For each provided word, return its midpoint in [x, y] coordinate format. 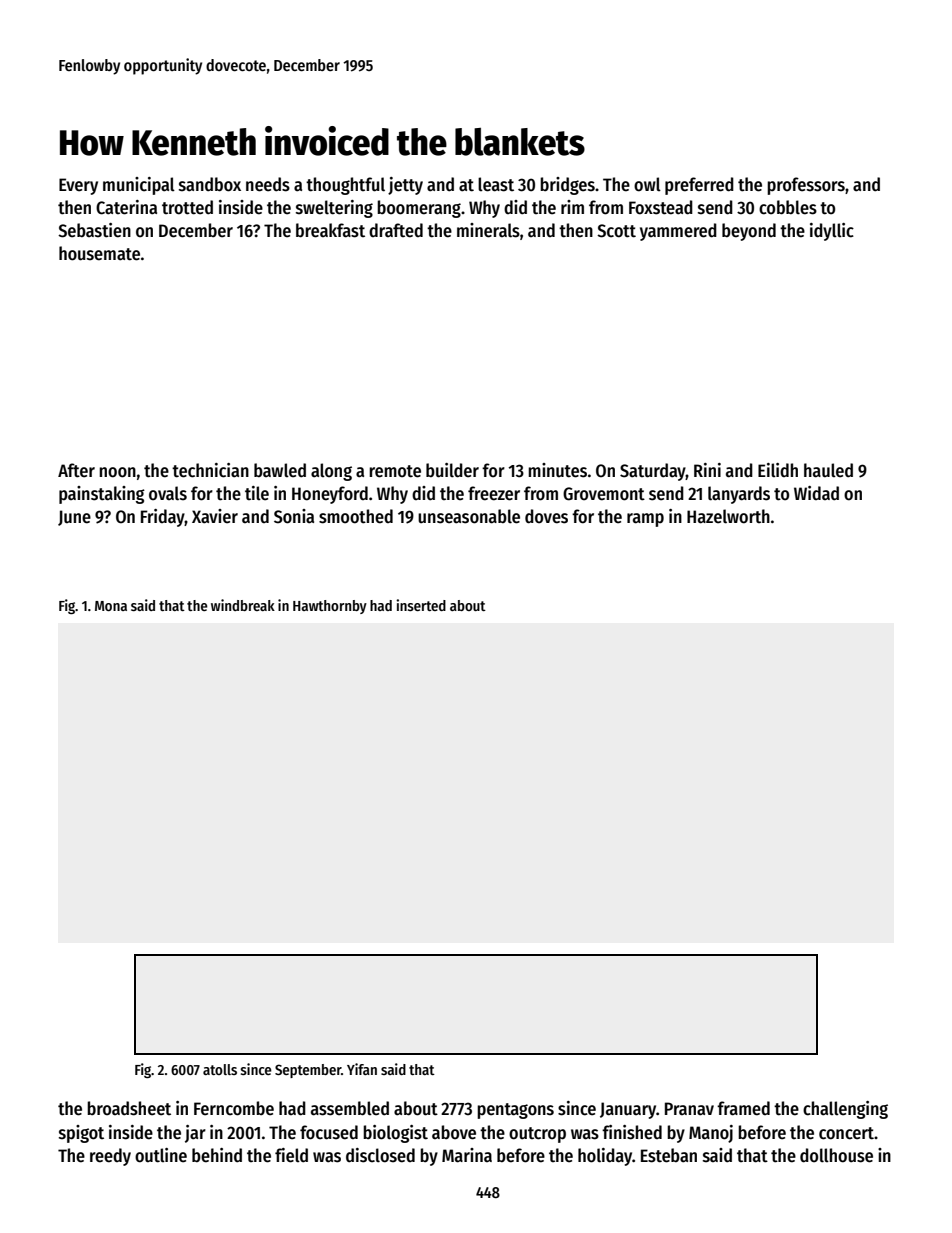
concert [846, 1133]
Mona [111, 606]
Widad [816, 493]
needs [268, 184]
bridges [567, 186]
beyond [749, 232]
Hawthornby [330, 607]
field [291, 1155]
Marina [467, 1155]
